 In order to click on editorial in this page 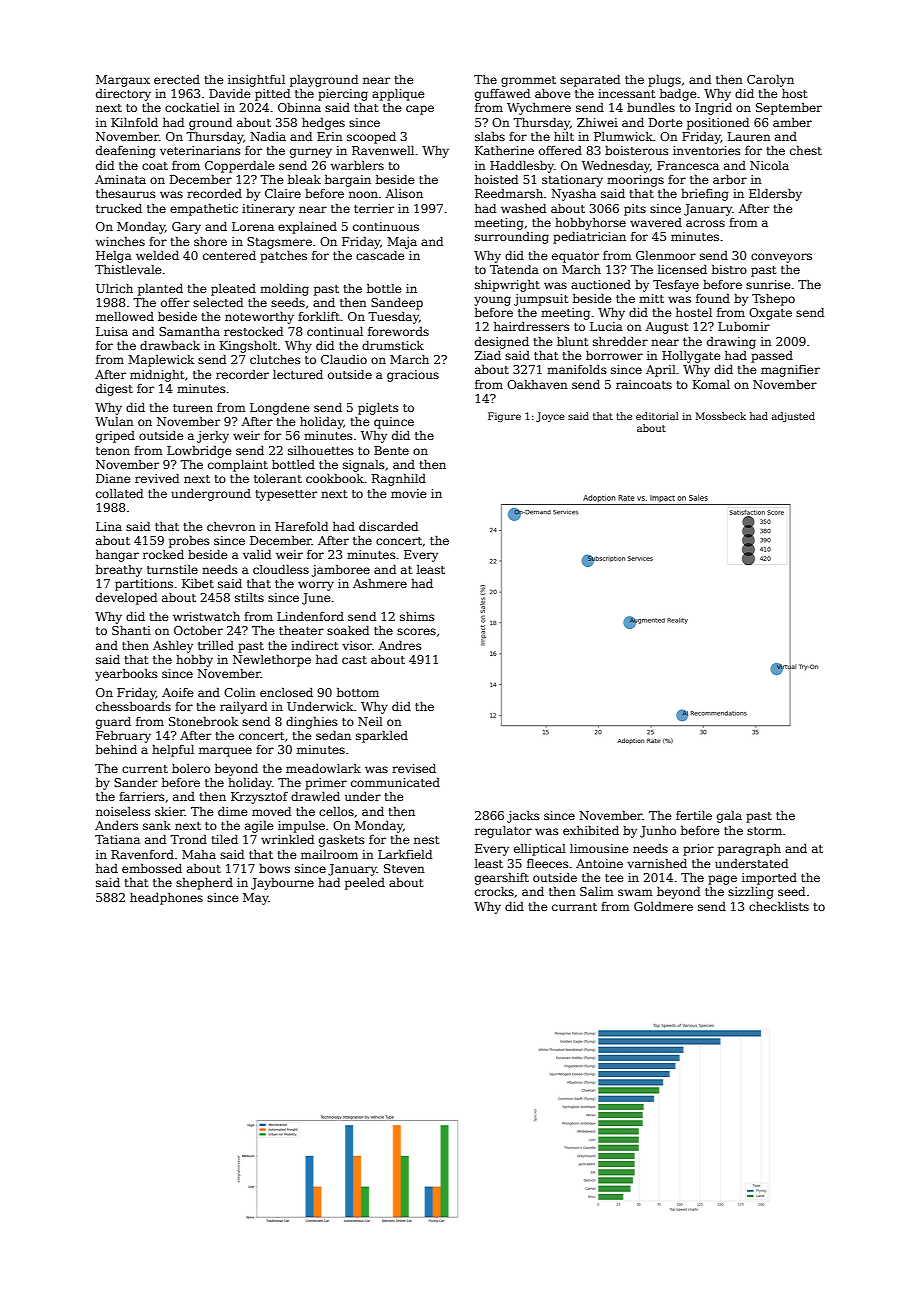, I will do `click(657, 416)`.
